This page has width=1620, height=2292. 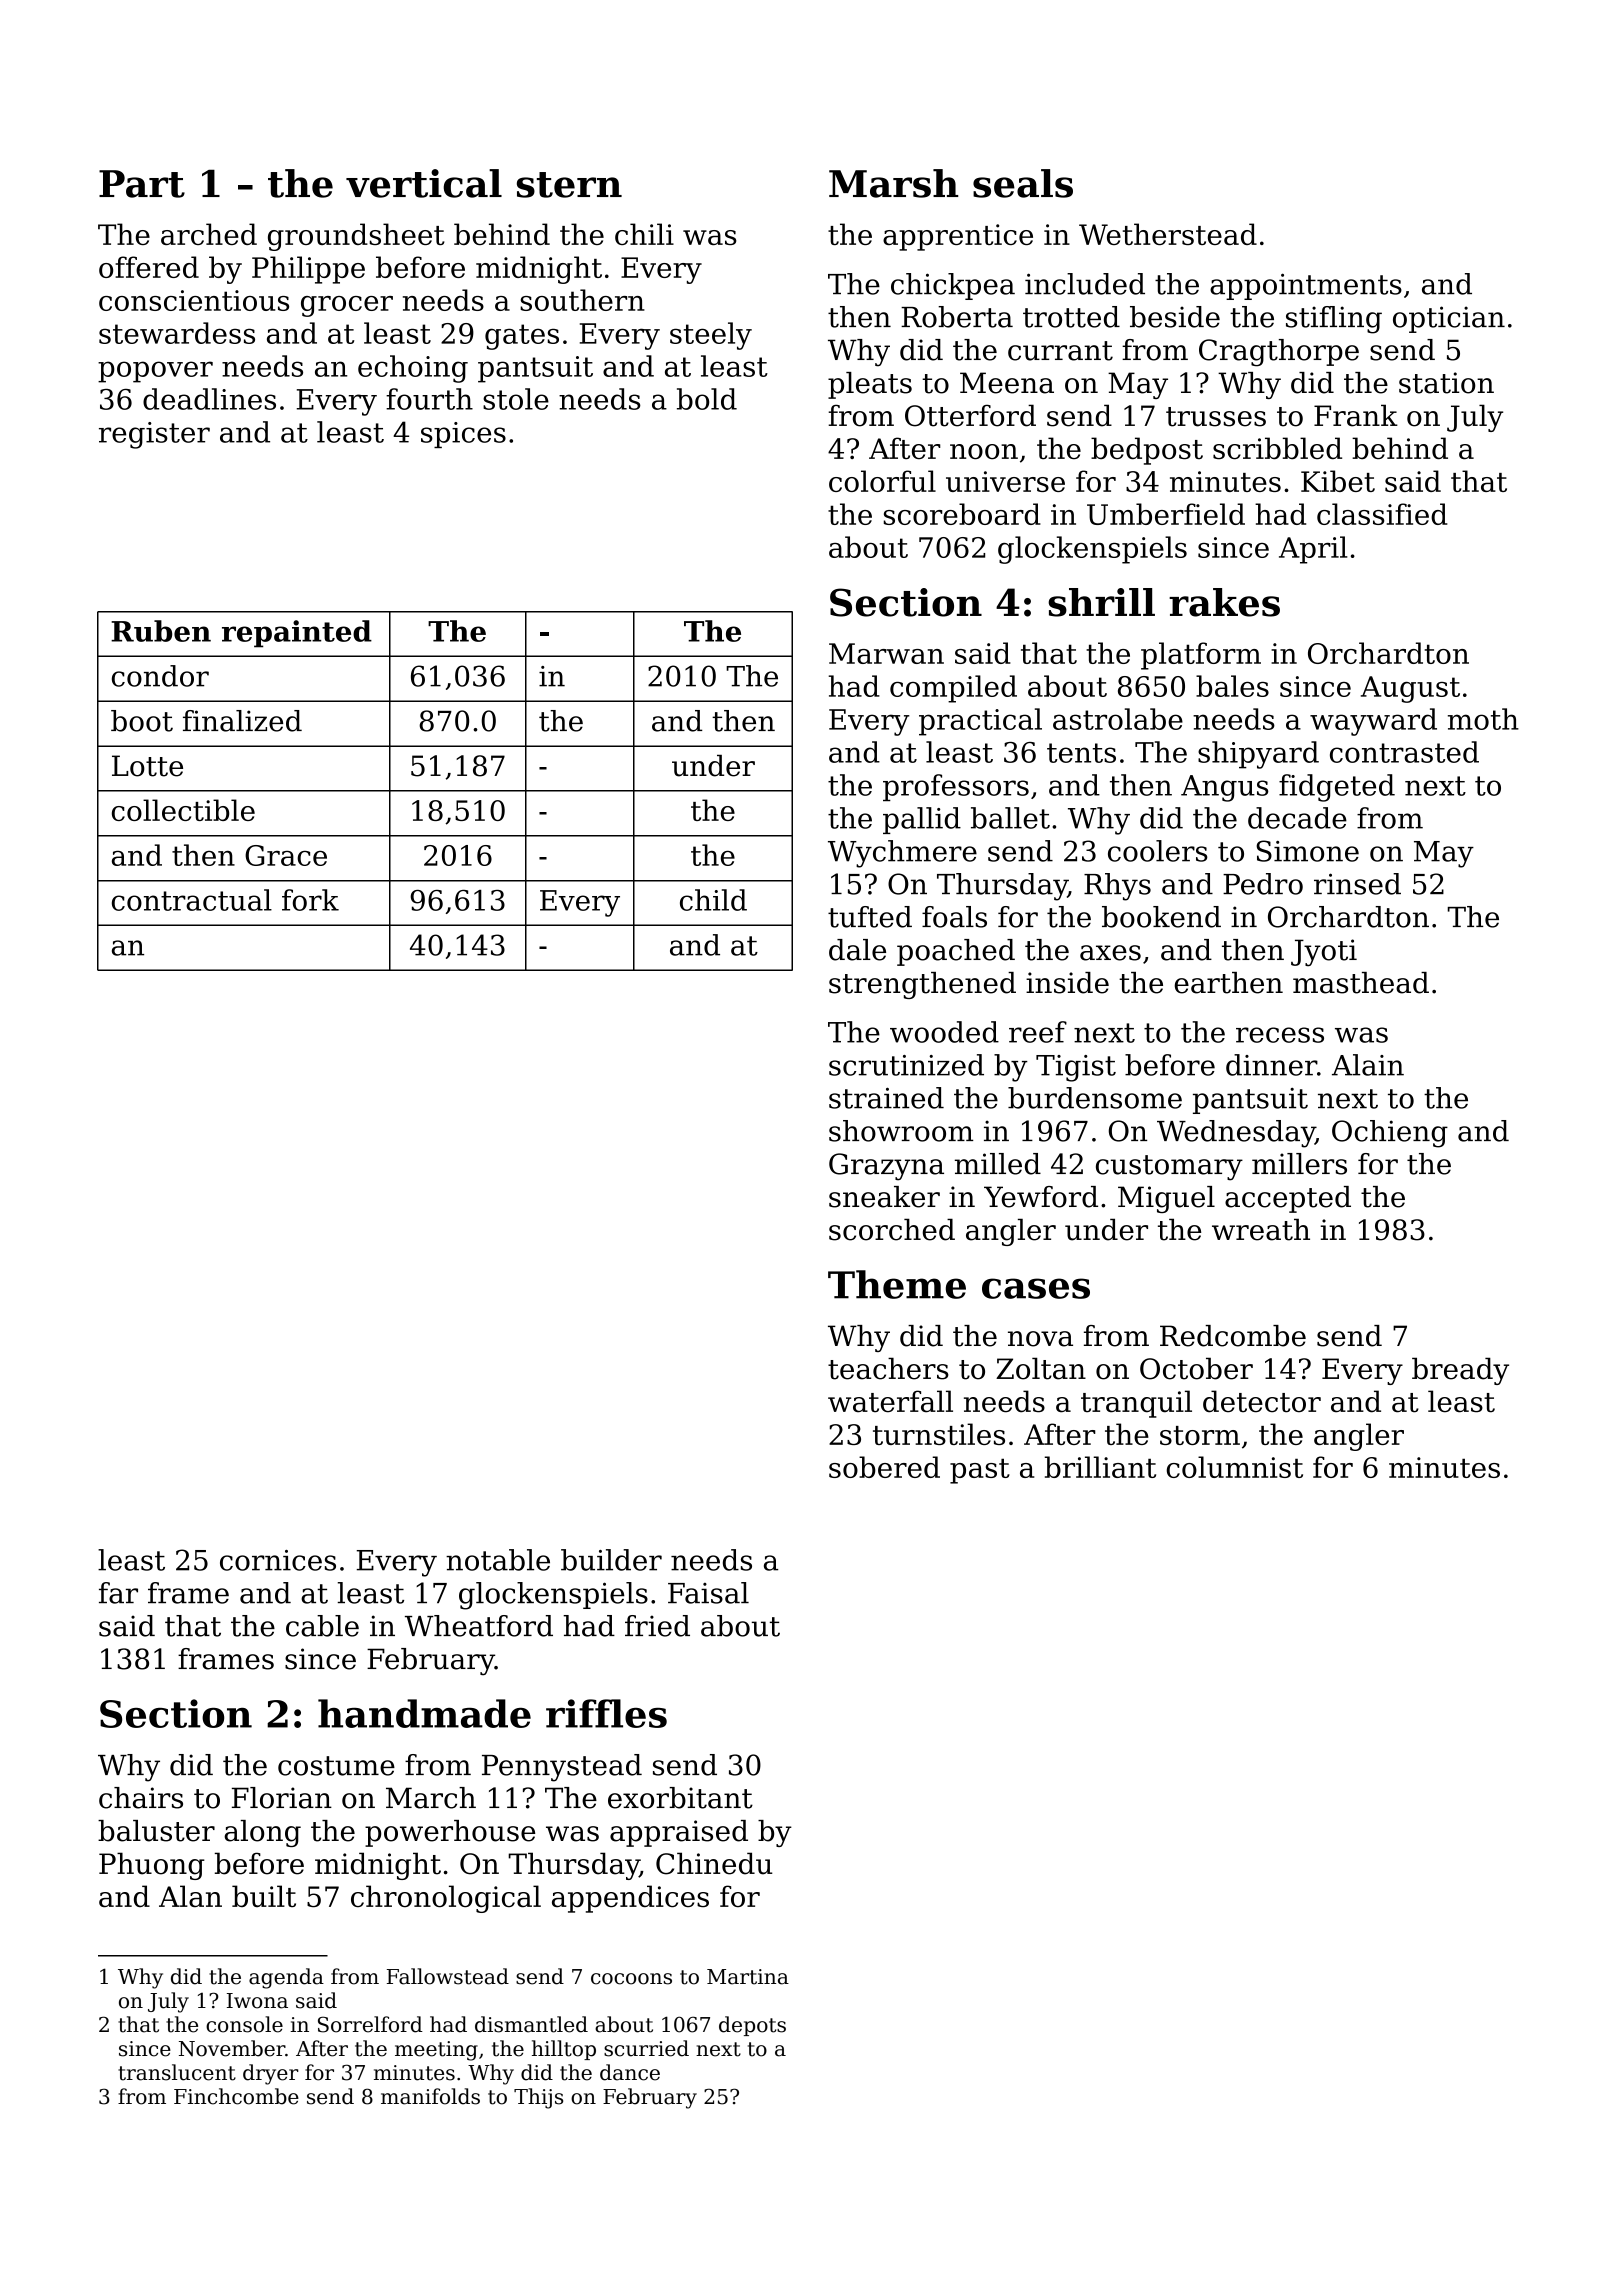 I want to click on past, so click(x=980, y=1471).
